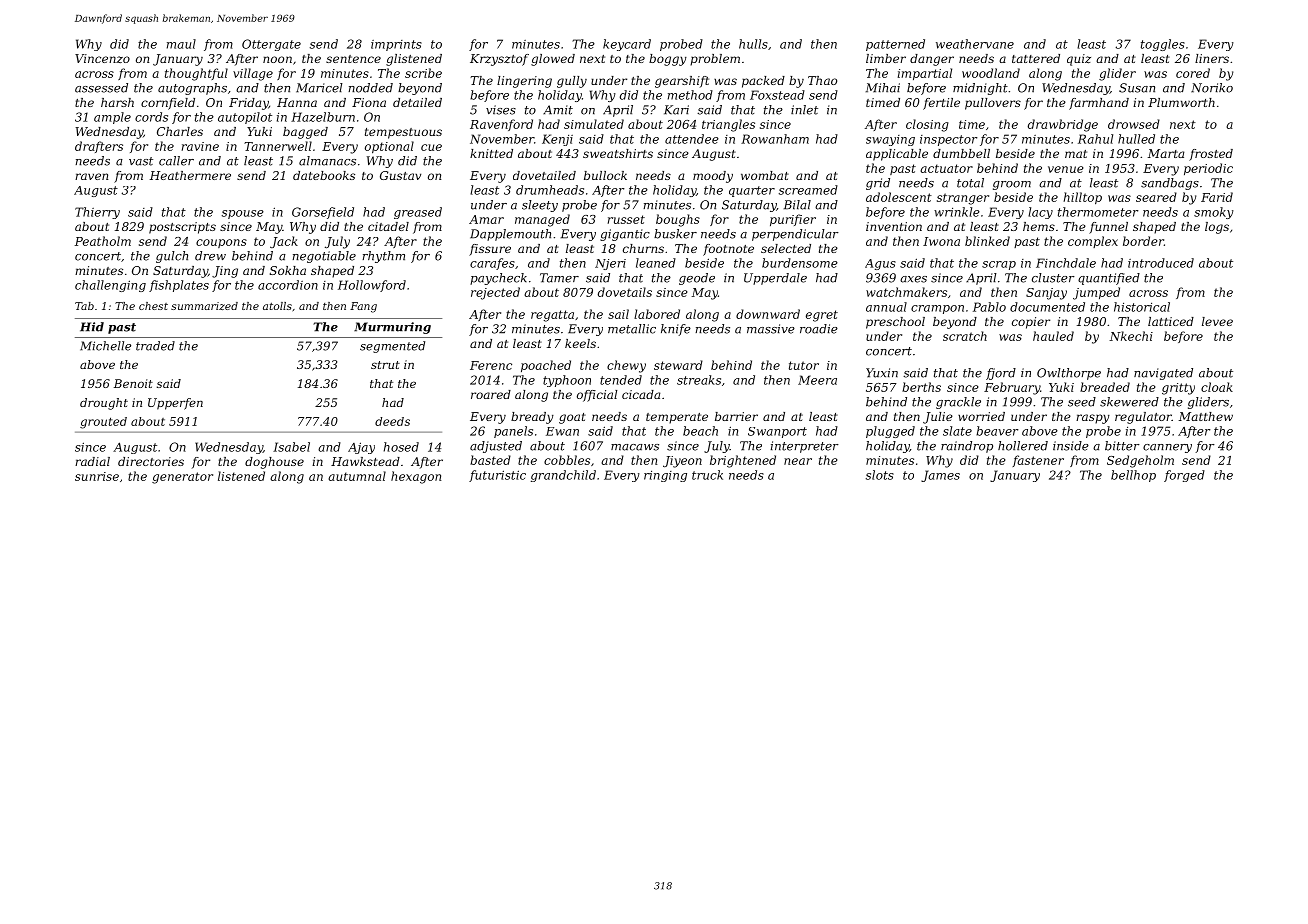 This image has height=924, width=1308. Describe the element at coordinates (133, 383) in the image. I see `Benoit` at that location.
